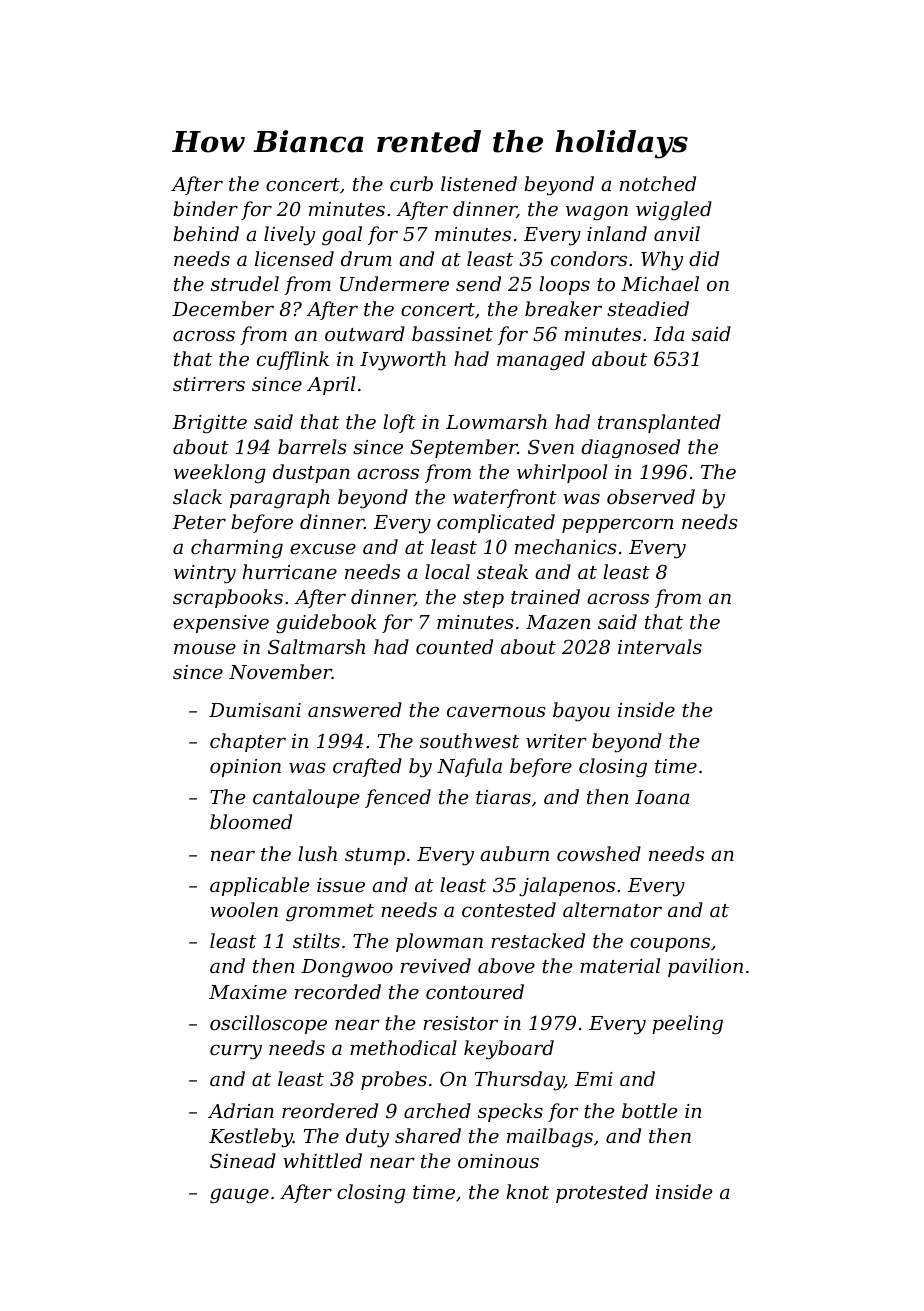 This image has width=924, height=1311. What do you see at coordinates (221, 624) in the image?
I see `expensive` at bounding box center [221, 624].
